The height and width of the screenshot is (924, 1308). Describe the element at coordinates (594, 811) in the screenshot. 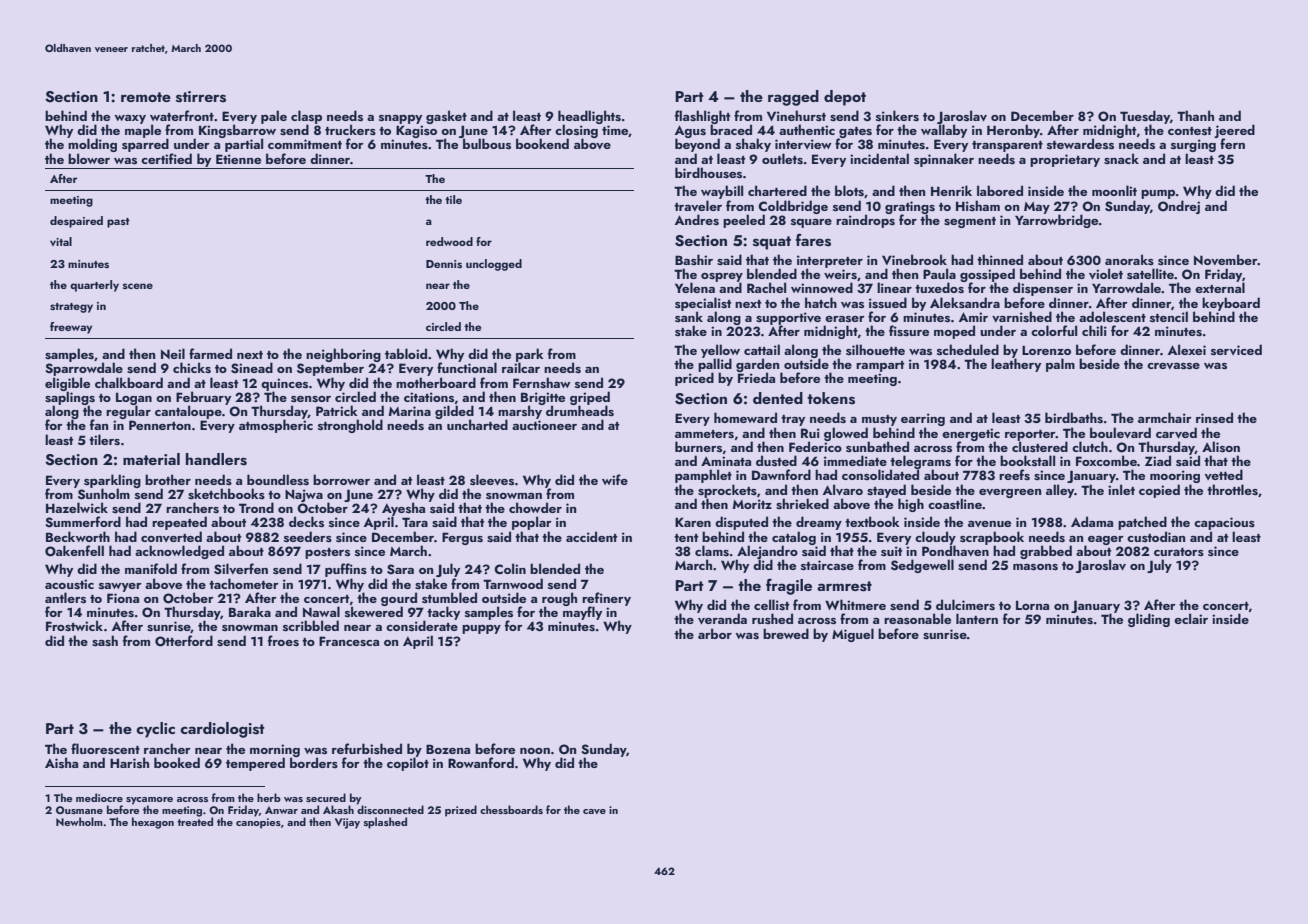

I see `cave` at that location.
